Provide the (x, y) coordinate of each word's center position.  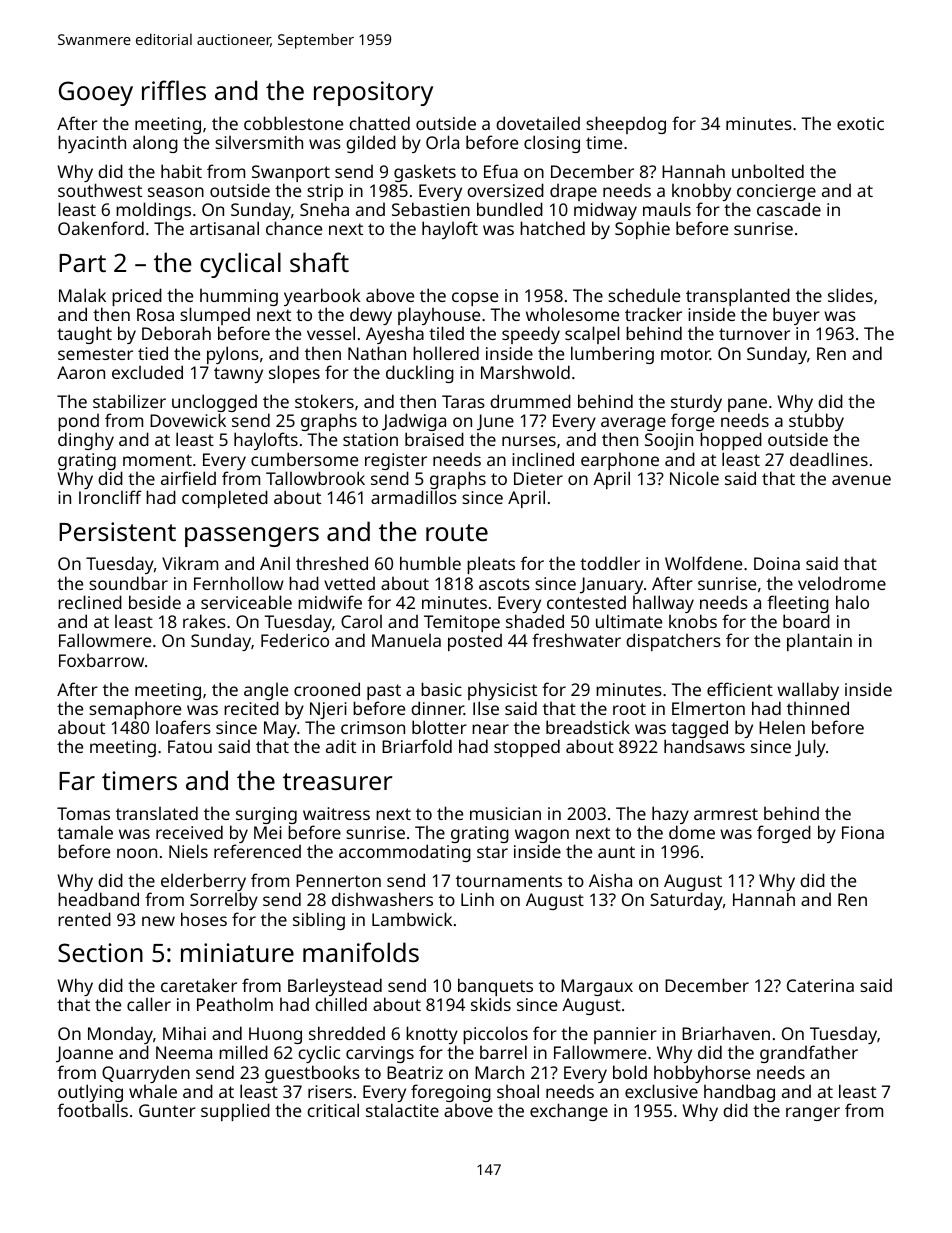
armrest (726, 814)
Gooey (96, 93)
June (495, 422)
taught (84, 335)
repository (373, 93)
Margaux (597, 987)
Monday (120, 1036)
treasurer (337, 781)
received (189, 832)
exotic (860, 123)
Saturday (686, 901)
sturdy (696, 403)
